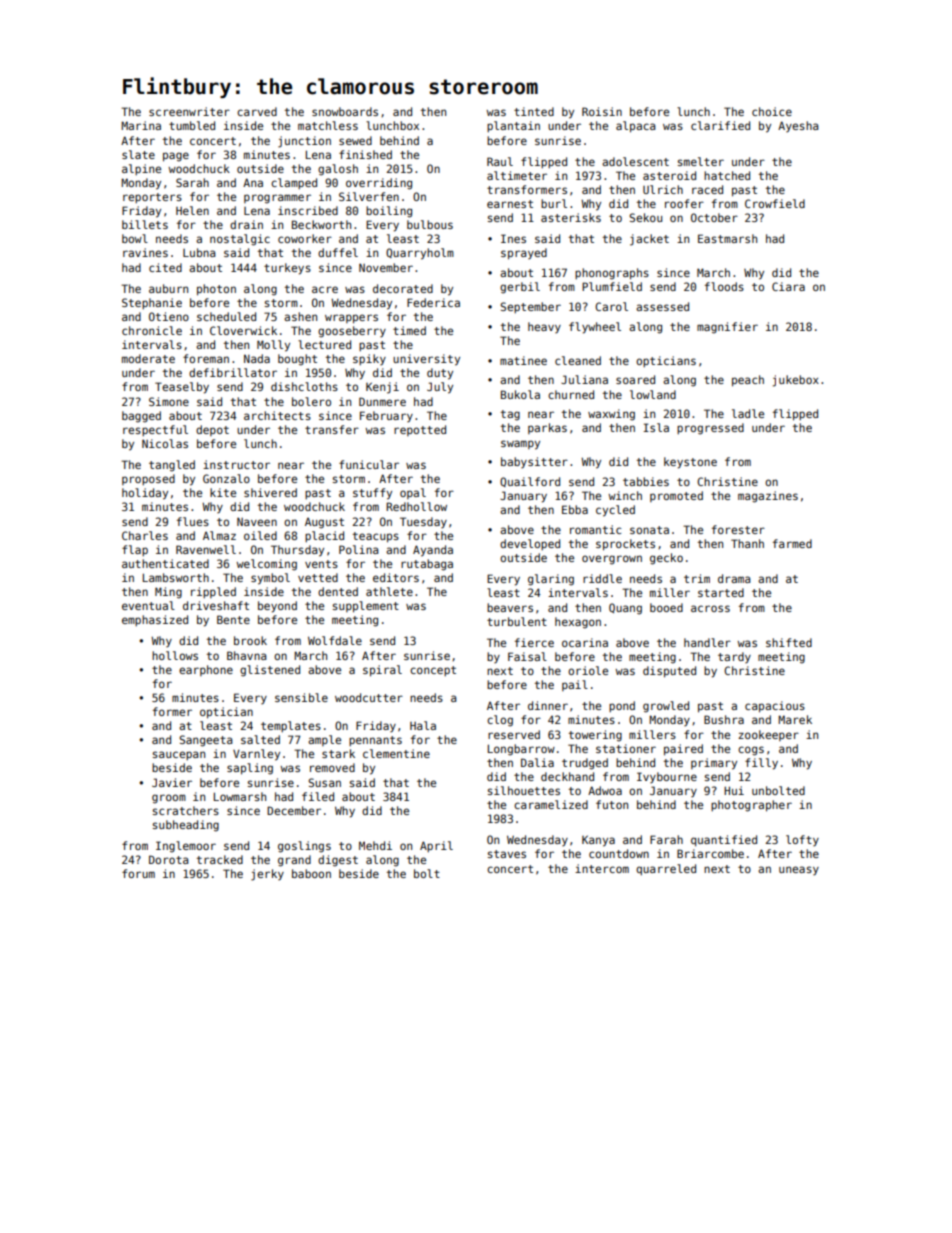 Image resolution: width=952 pixels, height=1233 pixels. What do you see at coordinates (270, 579) in the screenshot?
I see `symbol` at bounding box center [270, 579].
